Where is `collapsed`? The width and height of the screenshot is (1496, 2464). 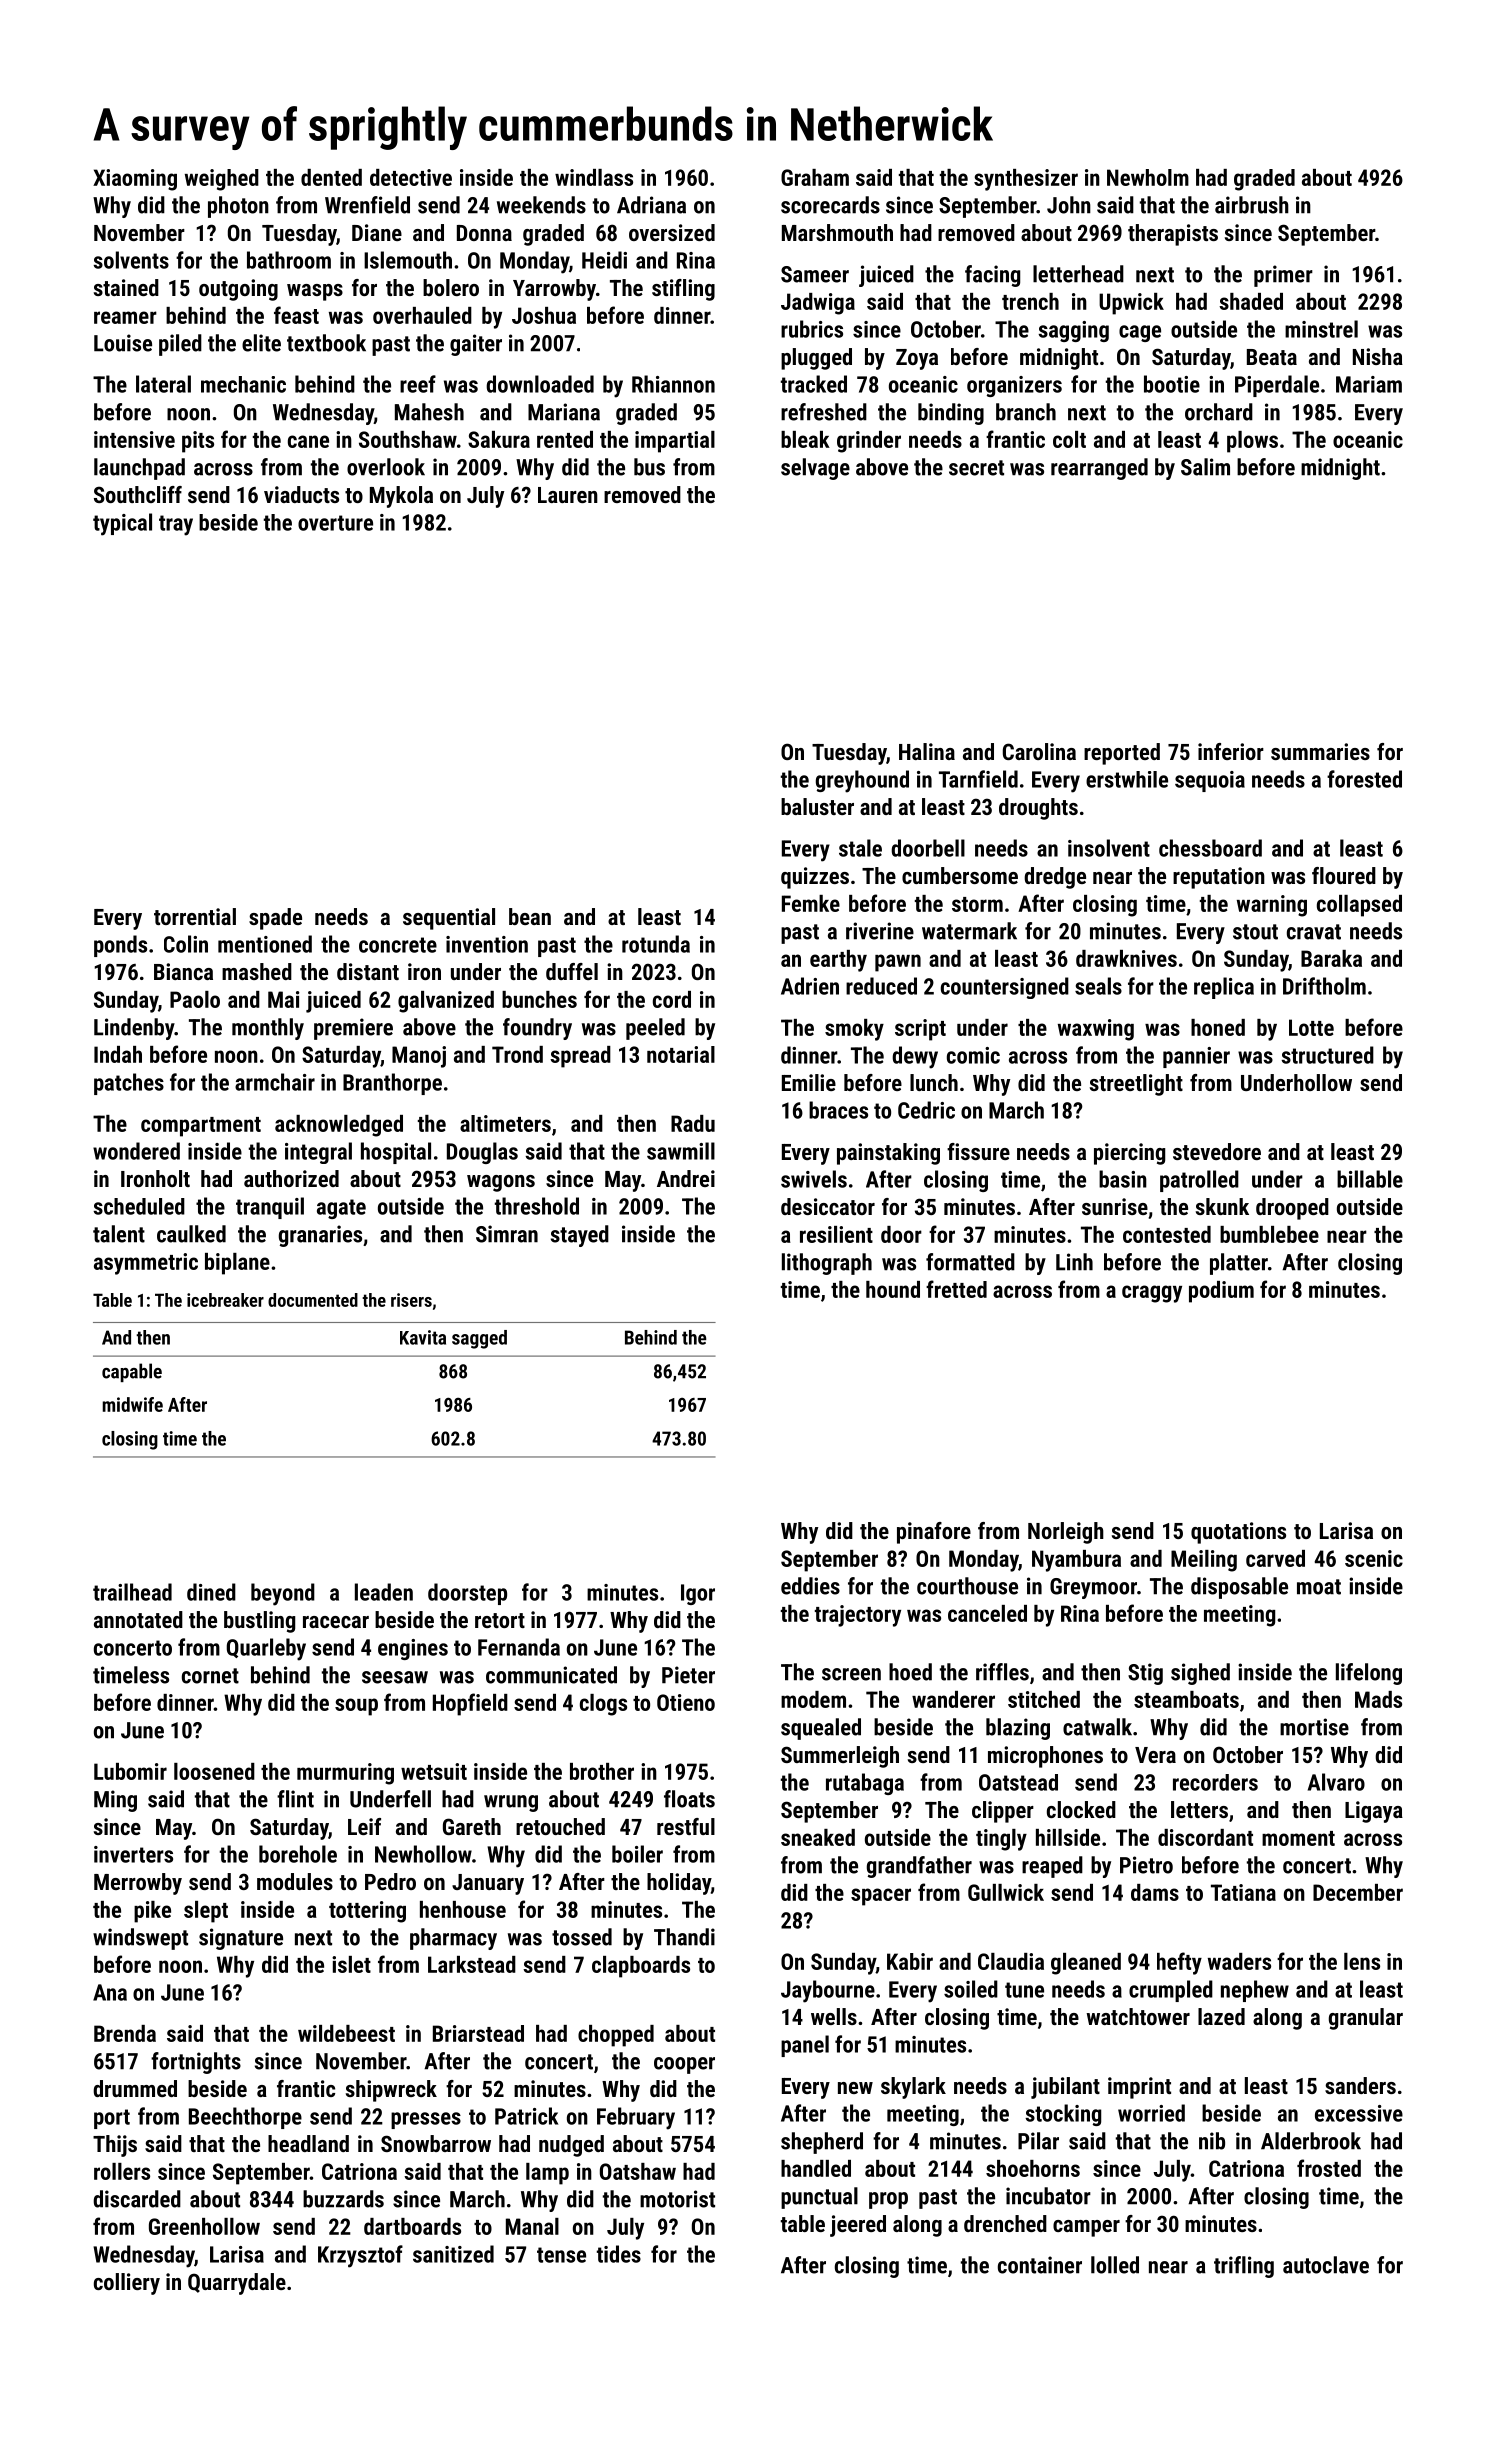 collapsed is located at coordinates (1359, 906).
